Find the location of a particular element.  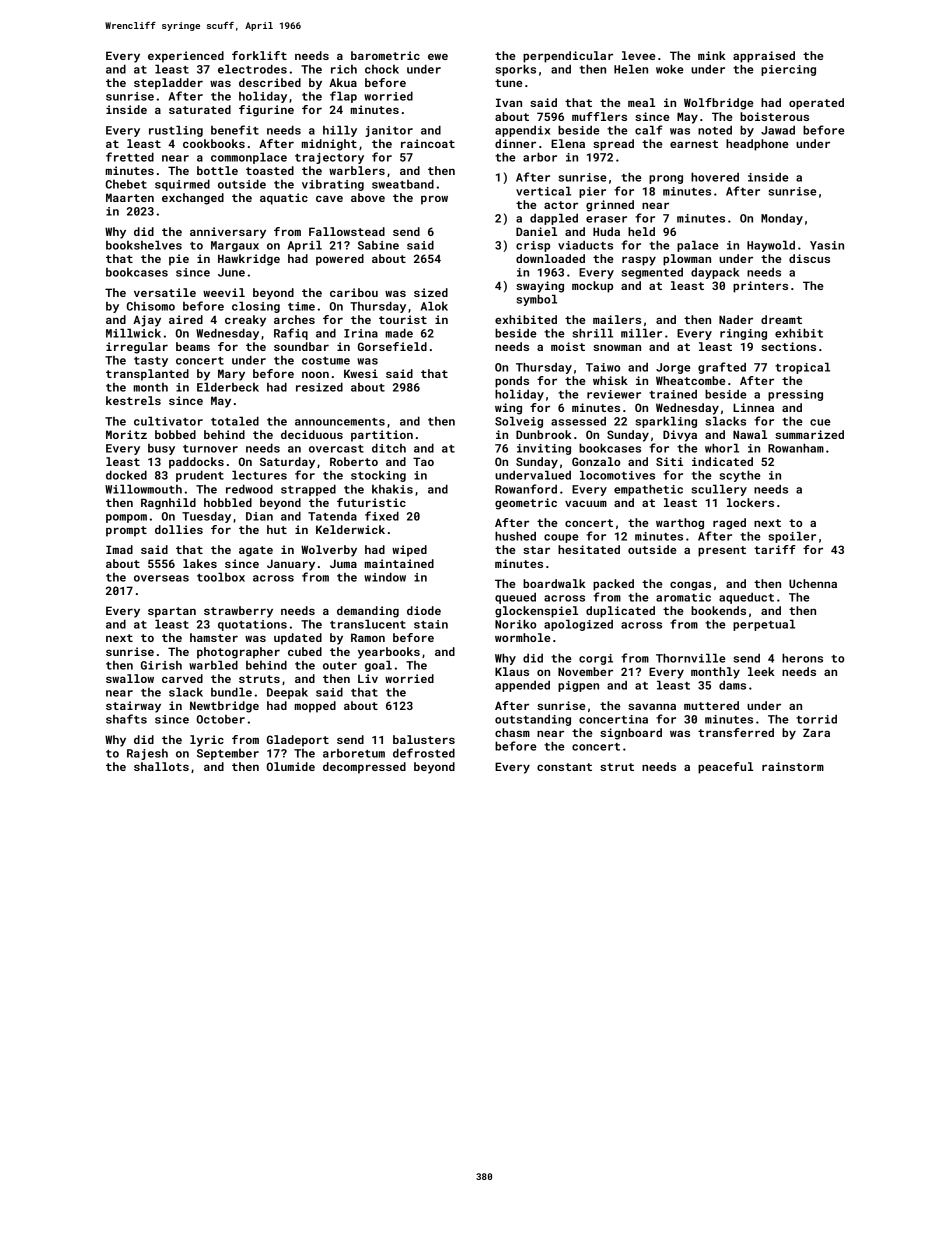

dollies is located at coordinates (179, 529).
